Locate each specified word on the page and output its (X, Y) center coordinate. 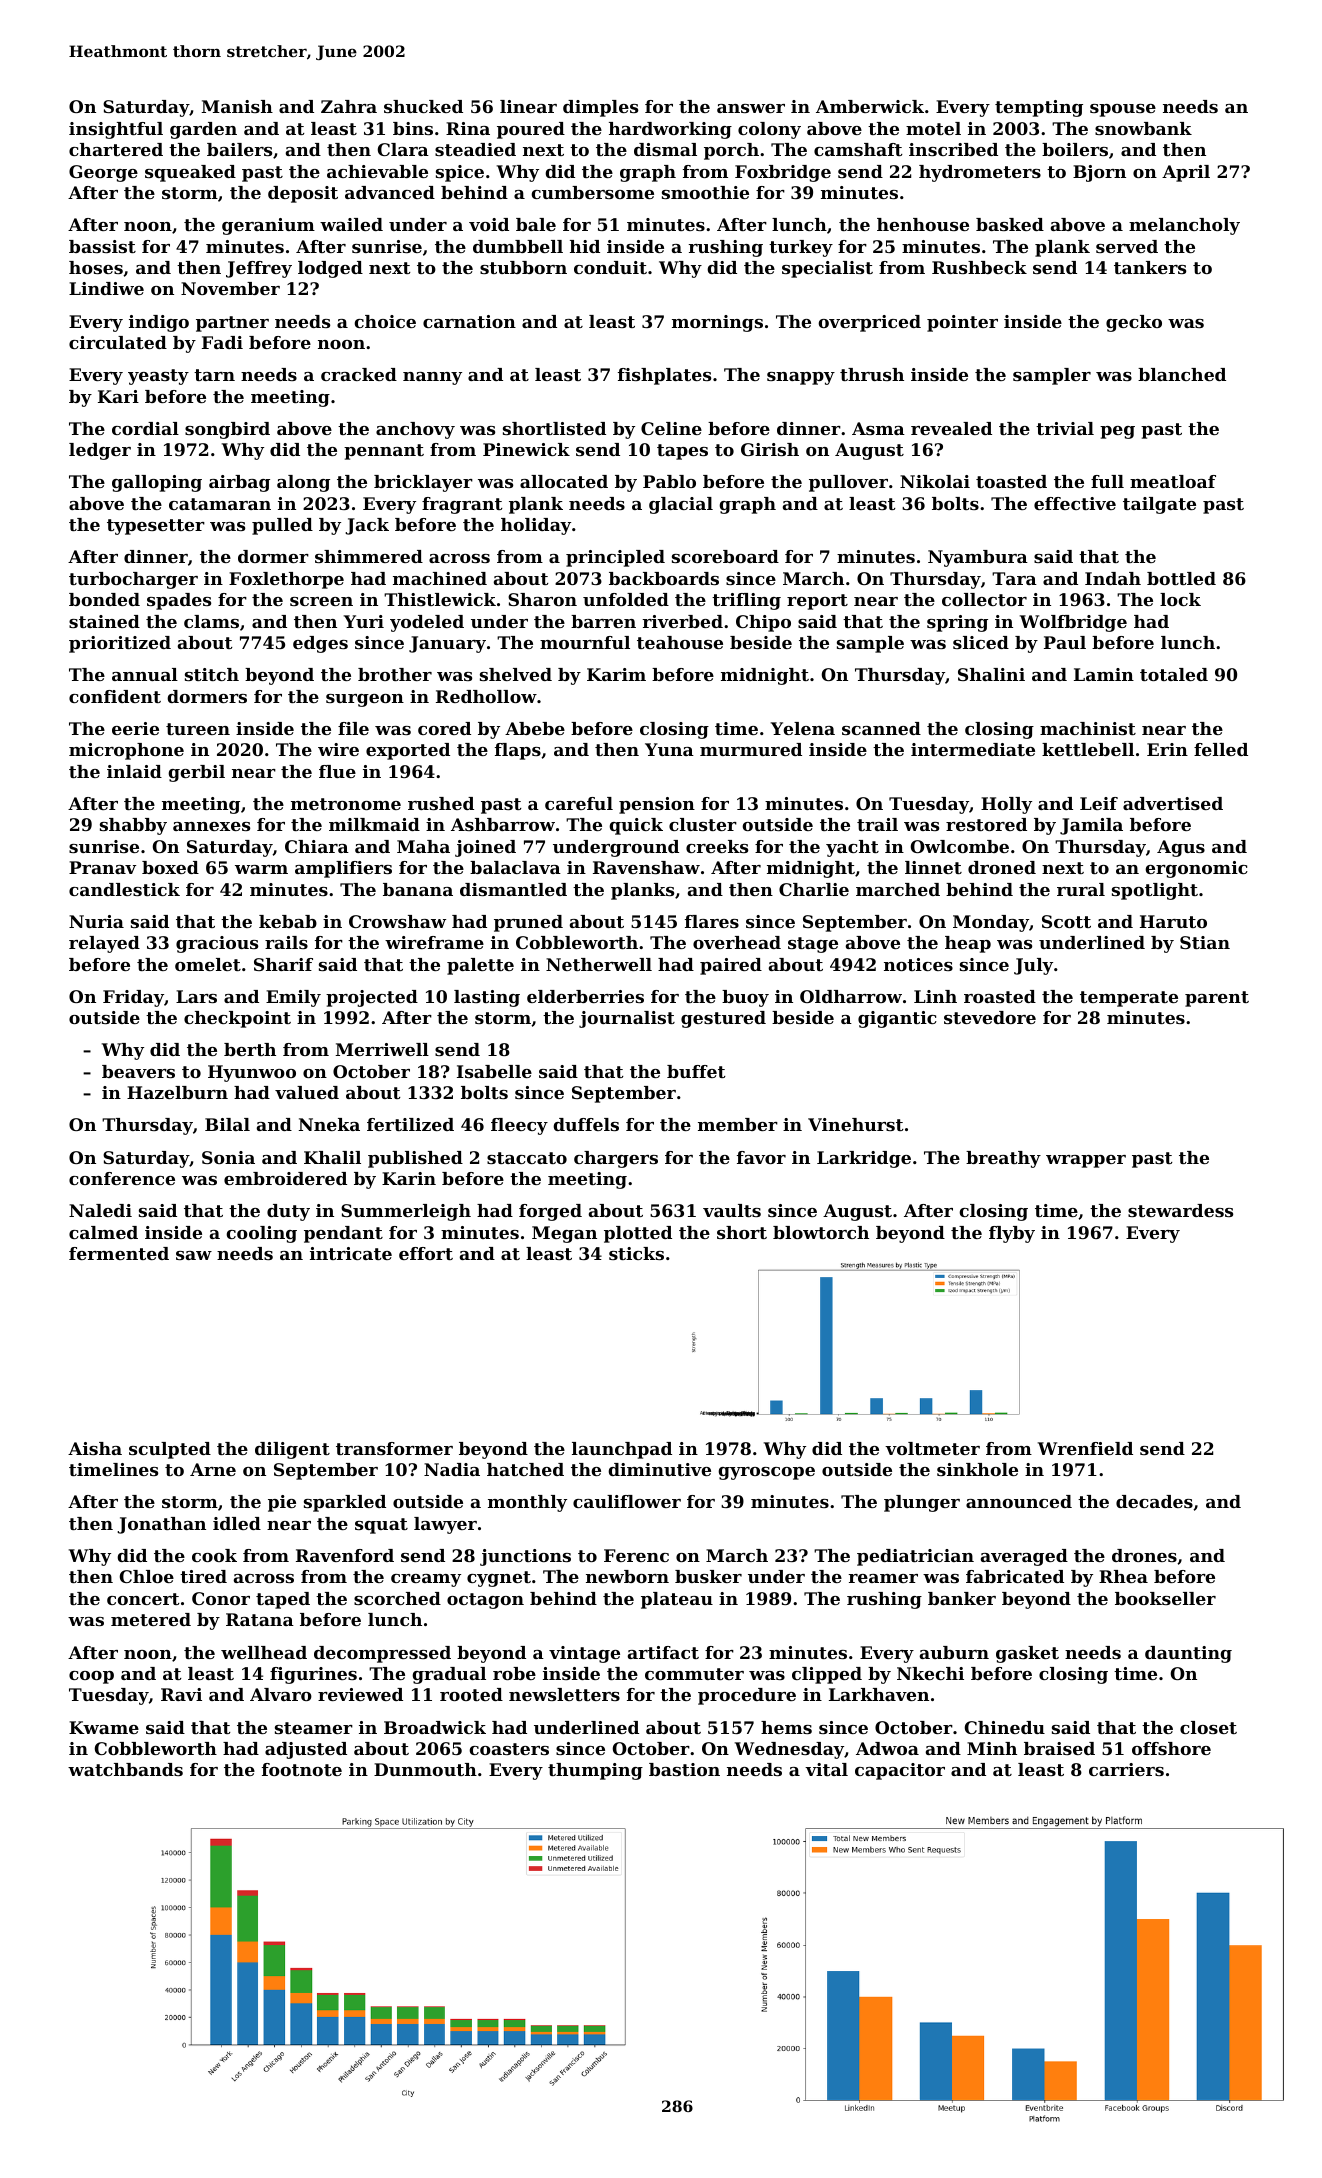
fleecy (519, 1126)
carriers (1126, 1769)
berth (250, 1049)
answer (751, 108)
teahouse (680, 642)
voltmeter (932, 1448)
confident (115, 696)
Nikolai (935, 481)
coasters (509, 1749)
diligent (292, 1450)
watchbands (125, 1769)
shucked (423, 106)
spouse (1123, 110)
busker (708, 1576)
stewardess (1180, 1210)
